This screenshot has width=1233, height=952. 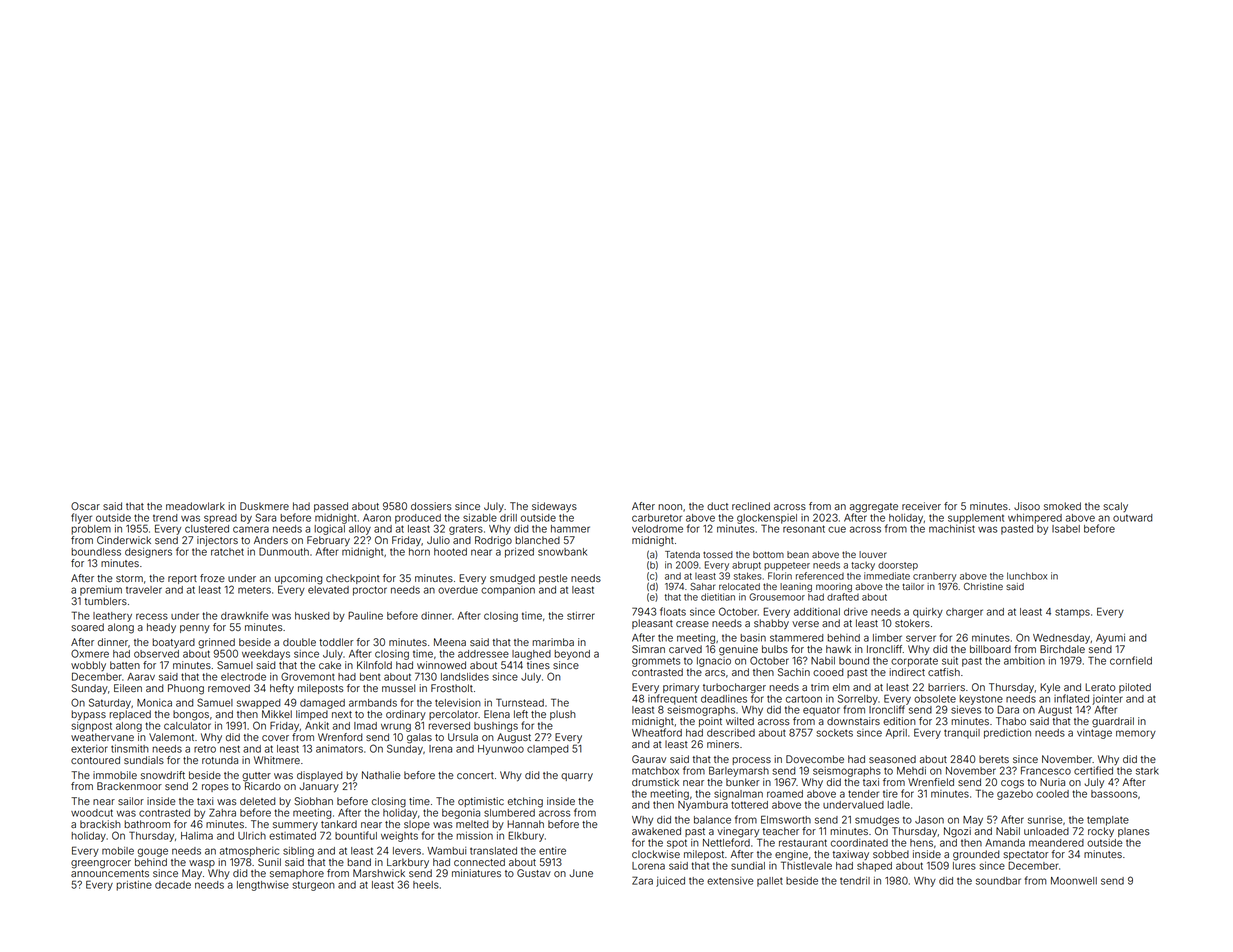 I want to click on Wednesday, so click(x=1061, y=639).
